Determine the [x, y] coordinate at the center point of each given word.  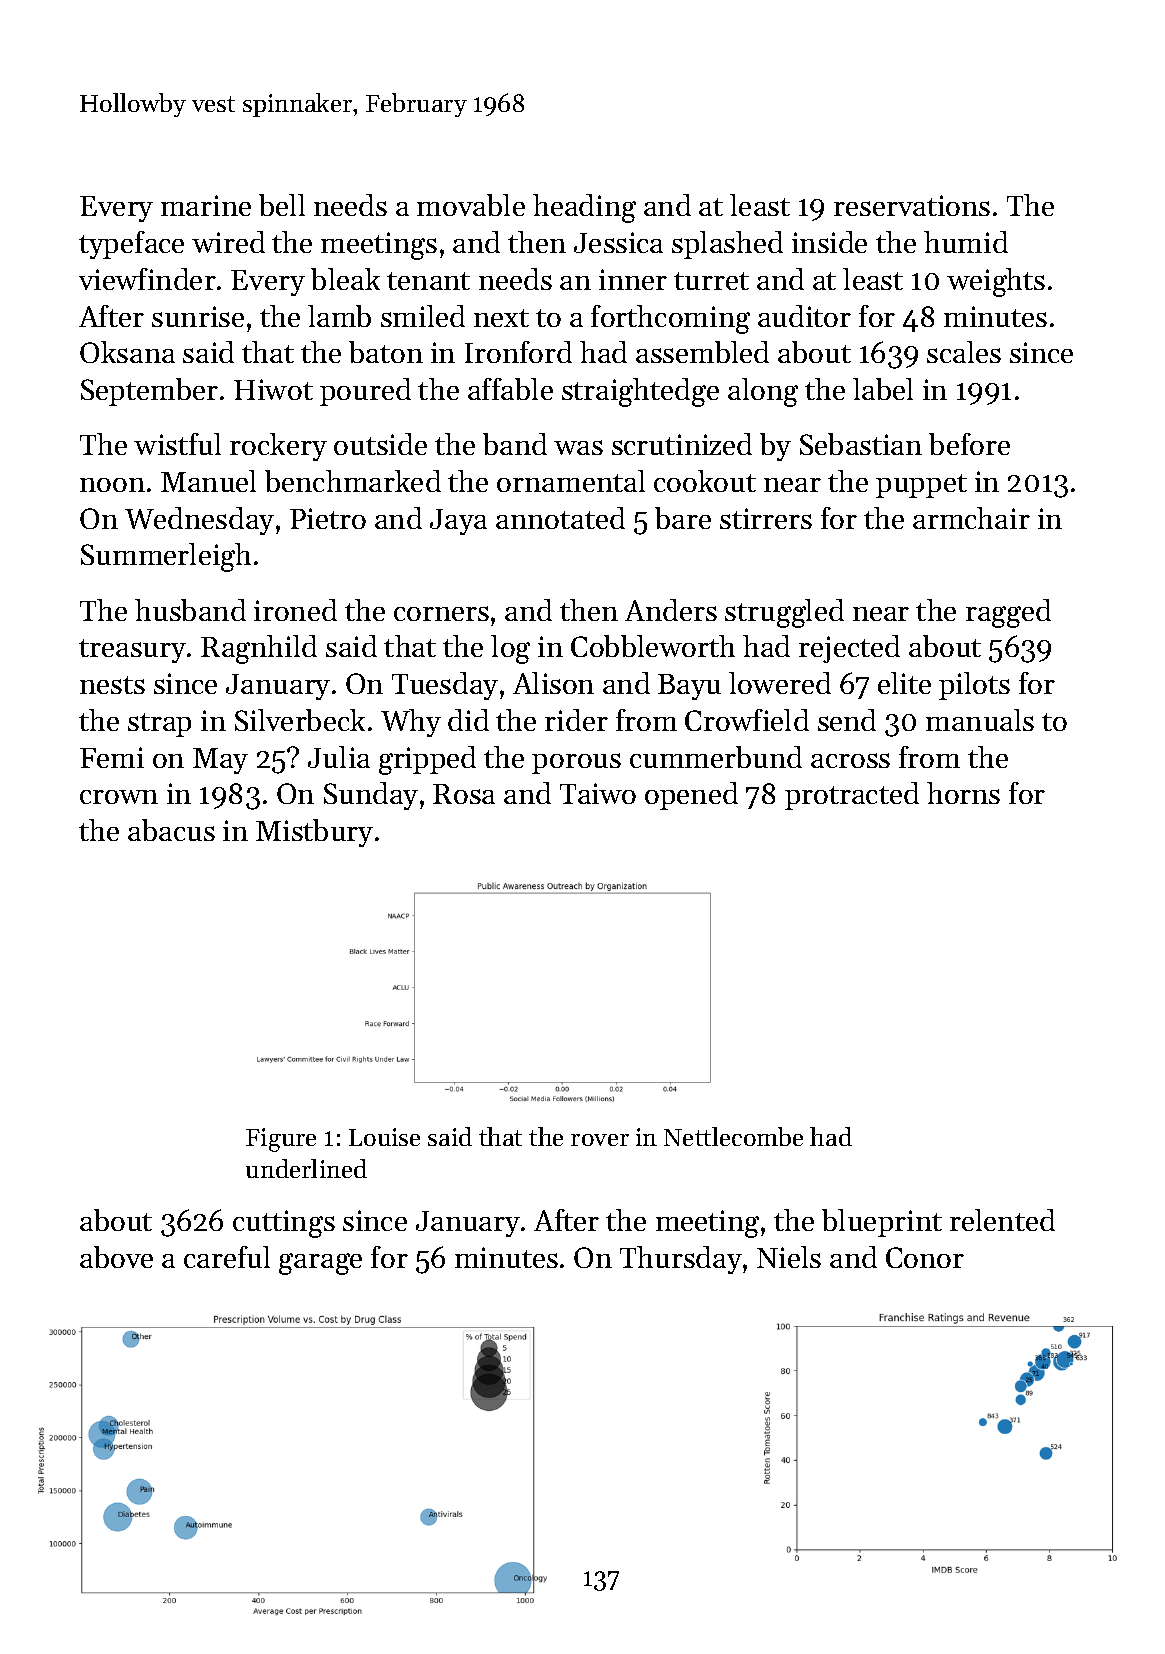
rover [600, 1140]
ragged [1008, 613]
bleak [345, 279]
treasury [132, 651]
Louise [384, 1137]
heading [584, 208]
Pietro [328, 518]
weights [996, 282]
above [116, 1257]
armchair [971, 518]
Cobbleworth [653, 646]
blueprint [882, 1223]
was [578, 447]
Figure [281, 1140]
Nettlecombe [733, 1136]
